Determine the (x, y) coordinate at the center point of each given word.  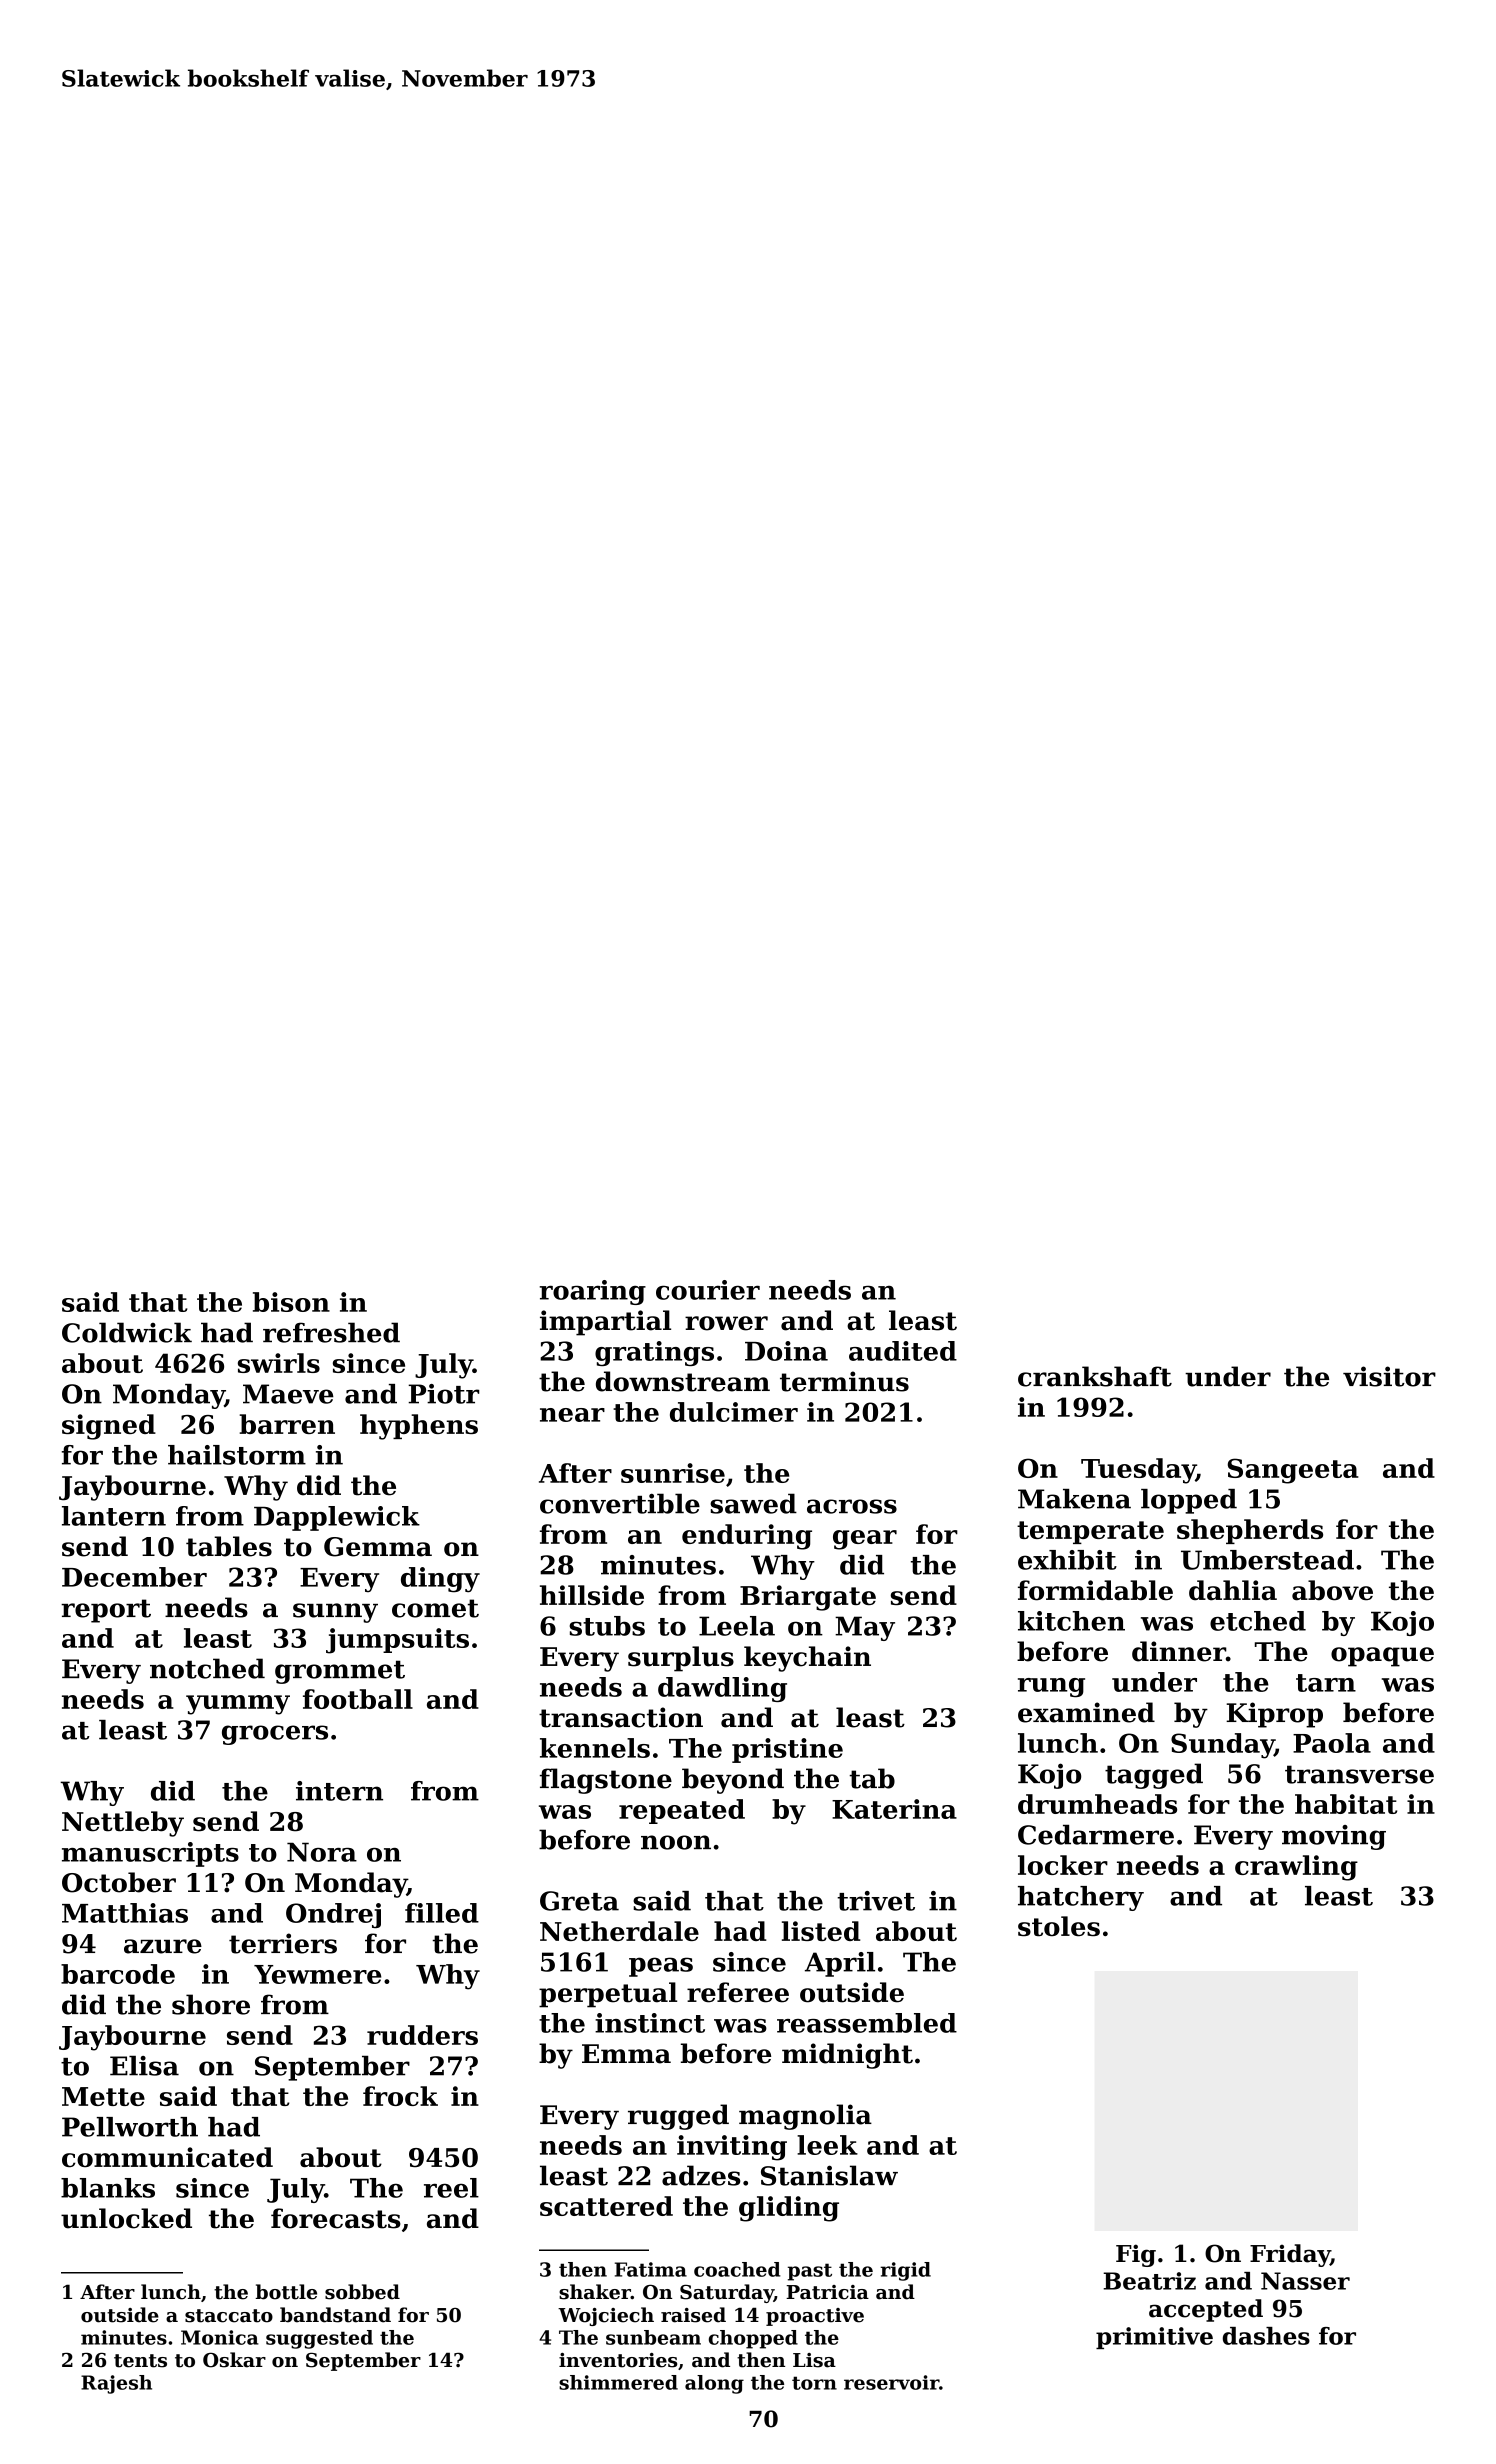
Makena (1074, 1499)
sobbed (362, 2292)
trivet (876, 1901)
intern (339, 1791)
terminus (844, 1381)
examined (1086, 1712)
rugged (678, 2117)
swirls (279, 1363)
